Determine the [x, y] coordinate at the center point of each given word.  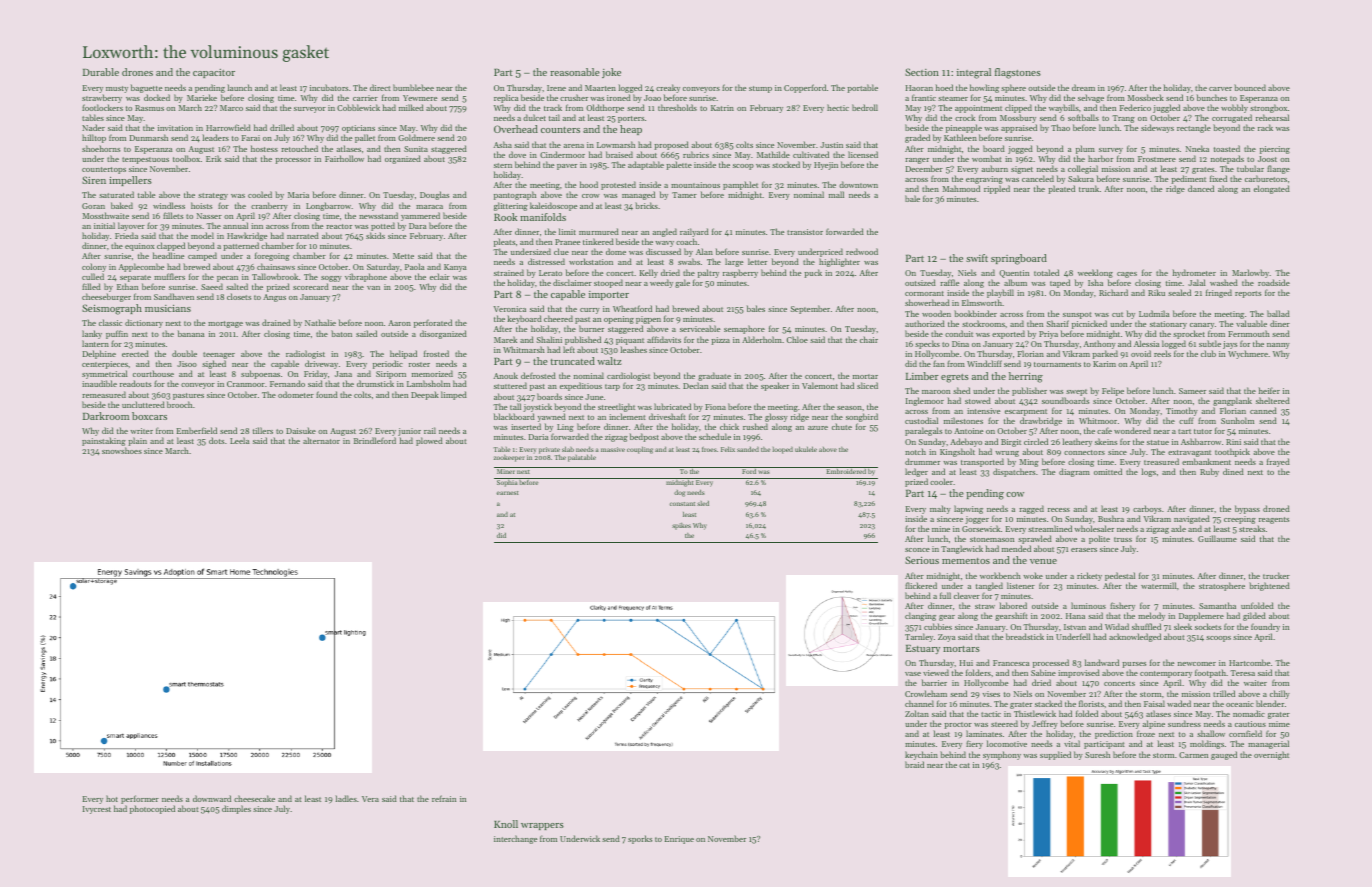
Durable [101, 72]
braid [914, 764]
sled [703, 503]
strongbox [1268, 108]
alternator [321, 441]
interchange [515, 839]
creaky [668, 88]
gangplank [1232, 401]
